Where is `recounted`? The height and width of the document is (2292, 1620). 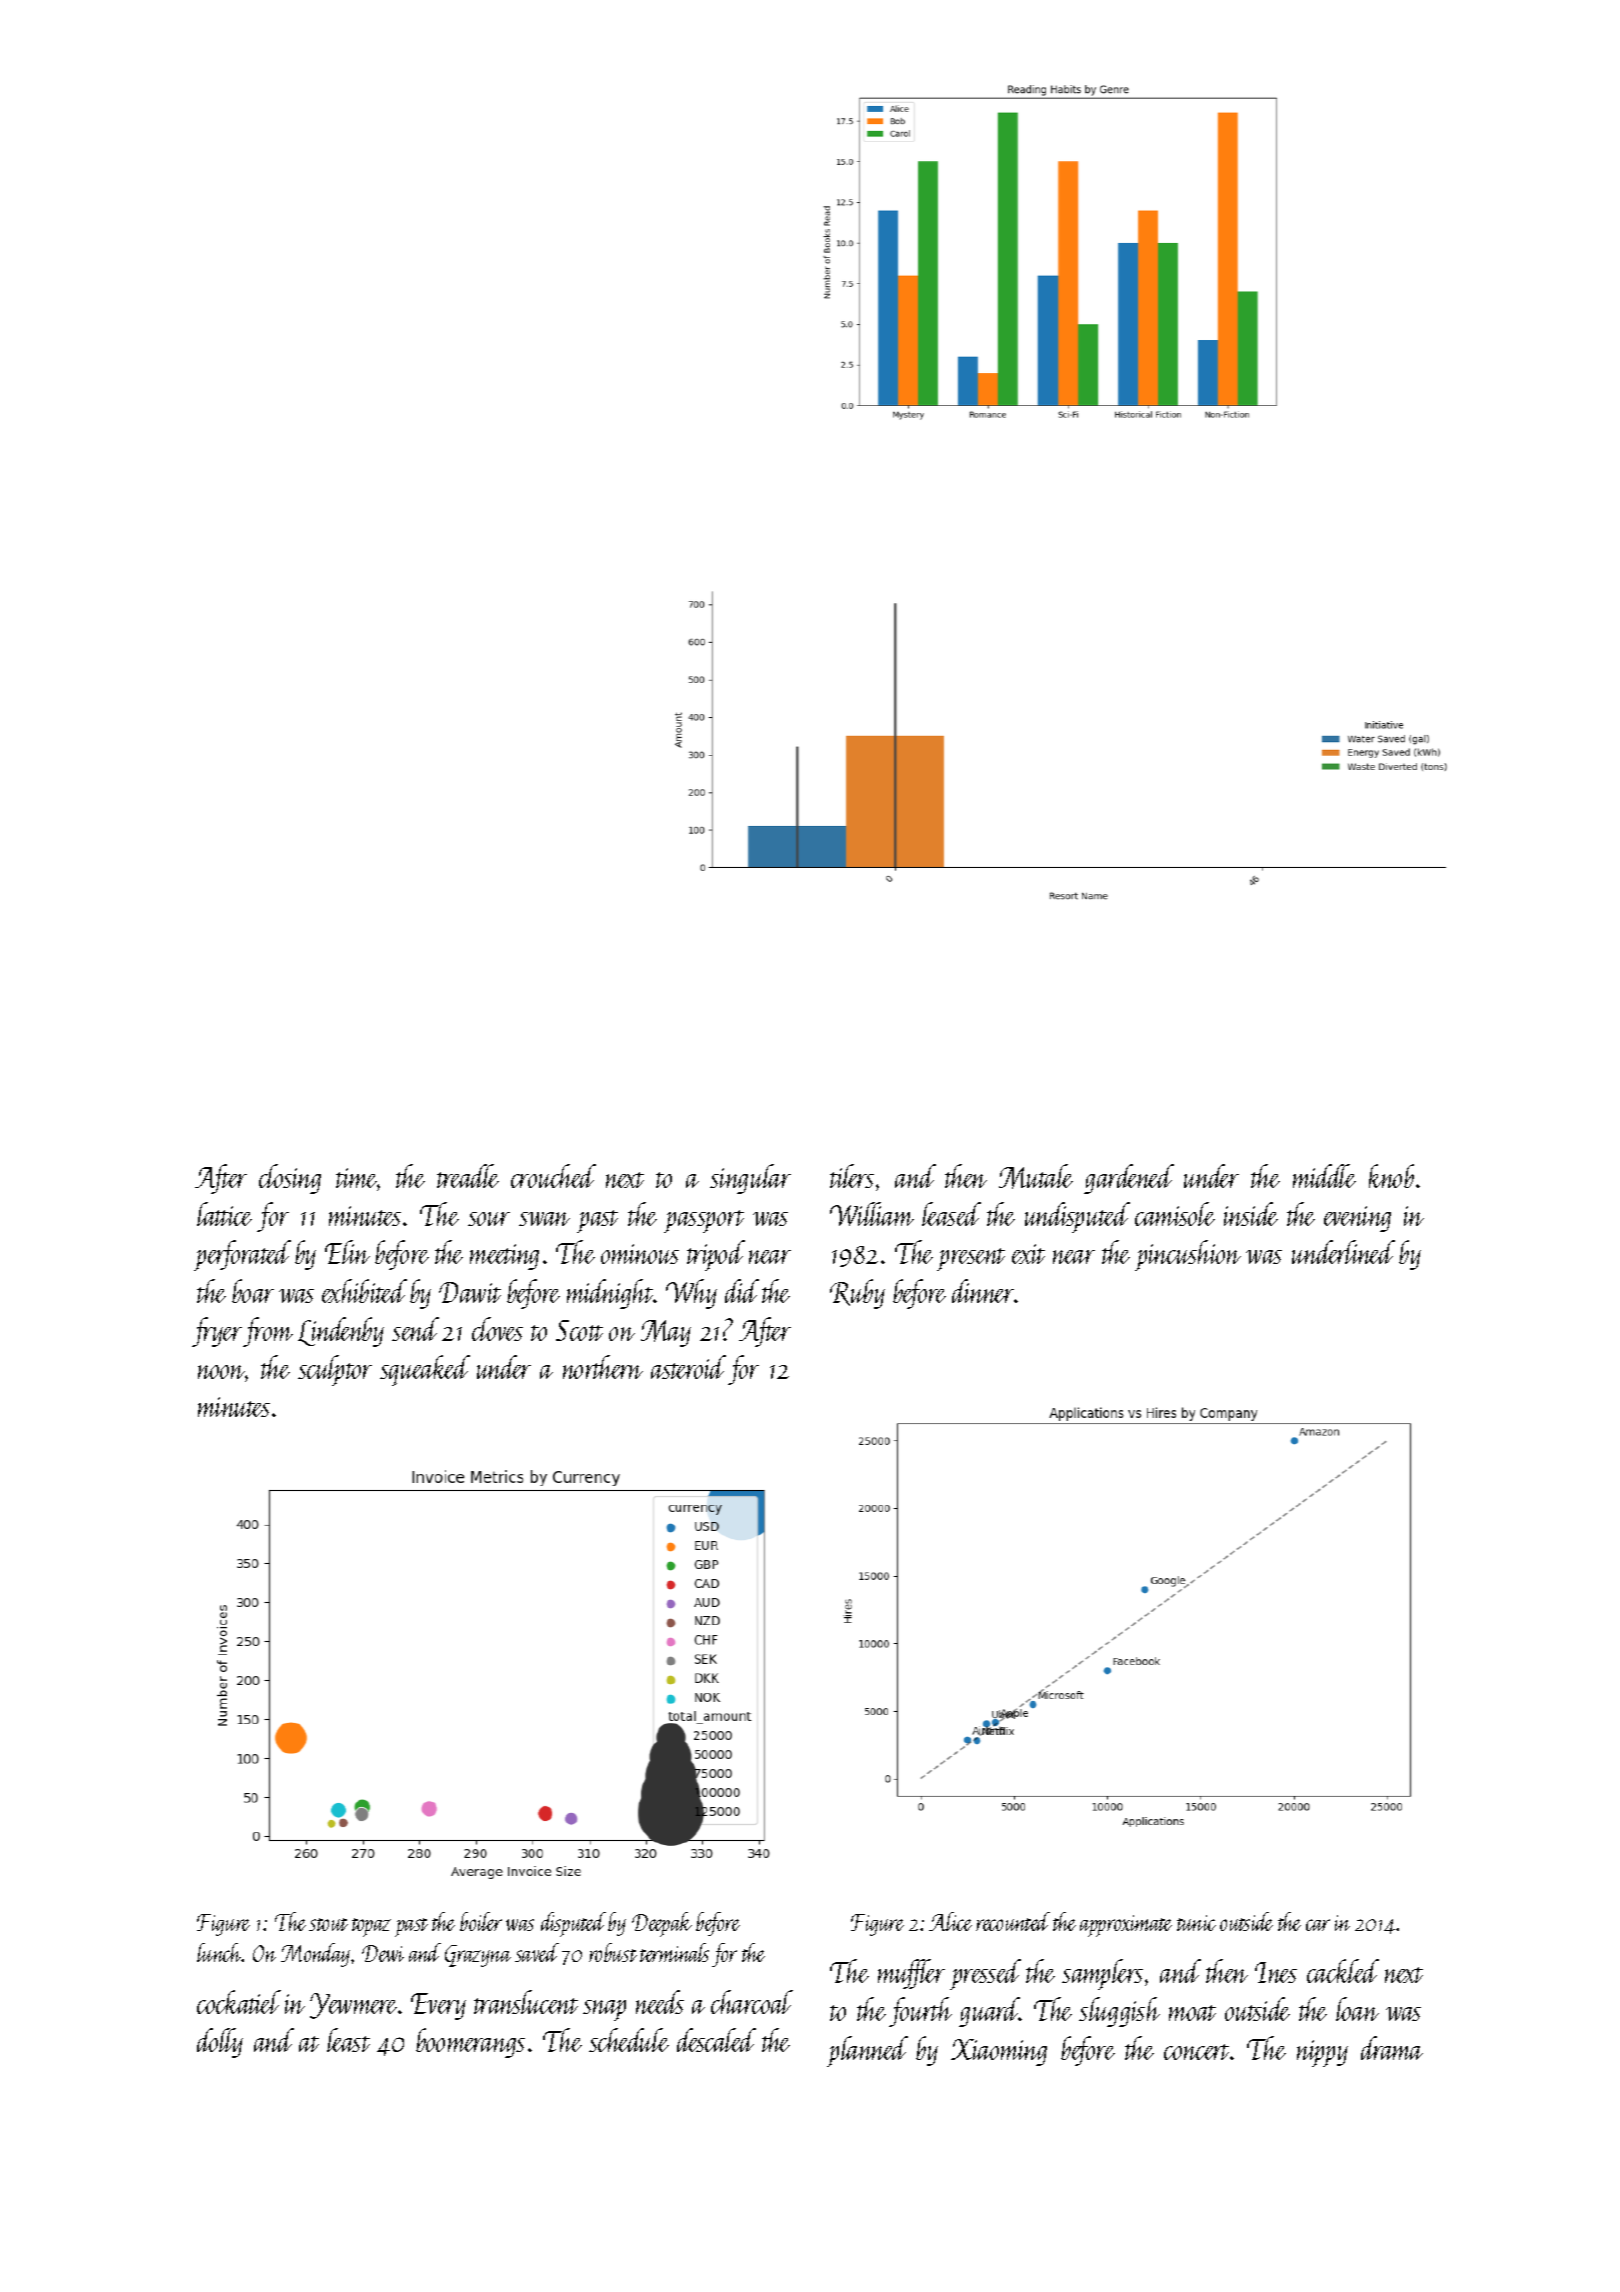
recounted is located at coordinates (1013, 1921).
